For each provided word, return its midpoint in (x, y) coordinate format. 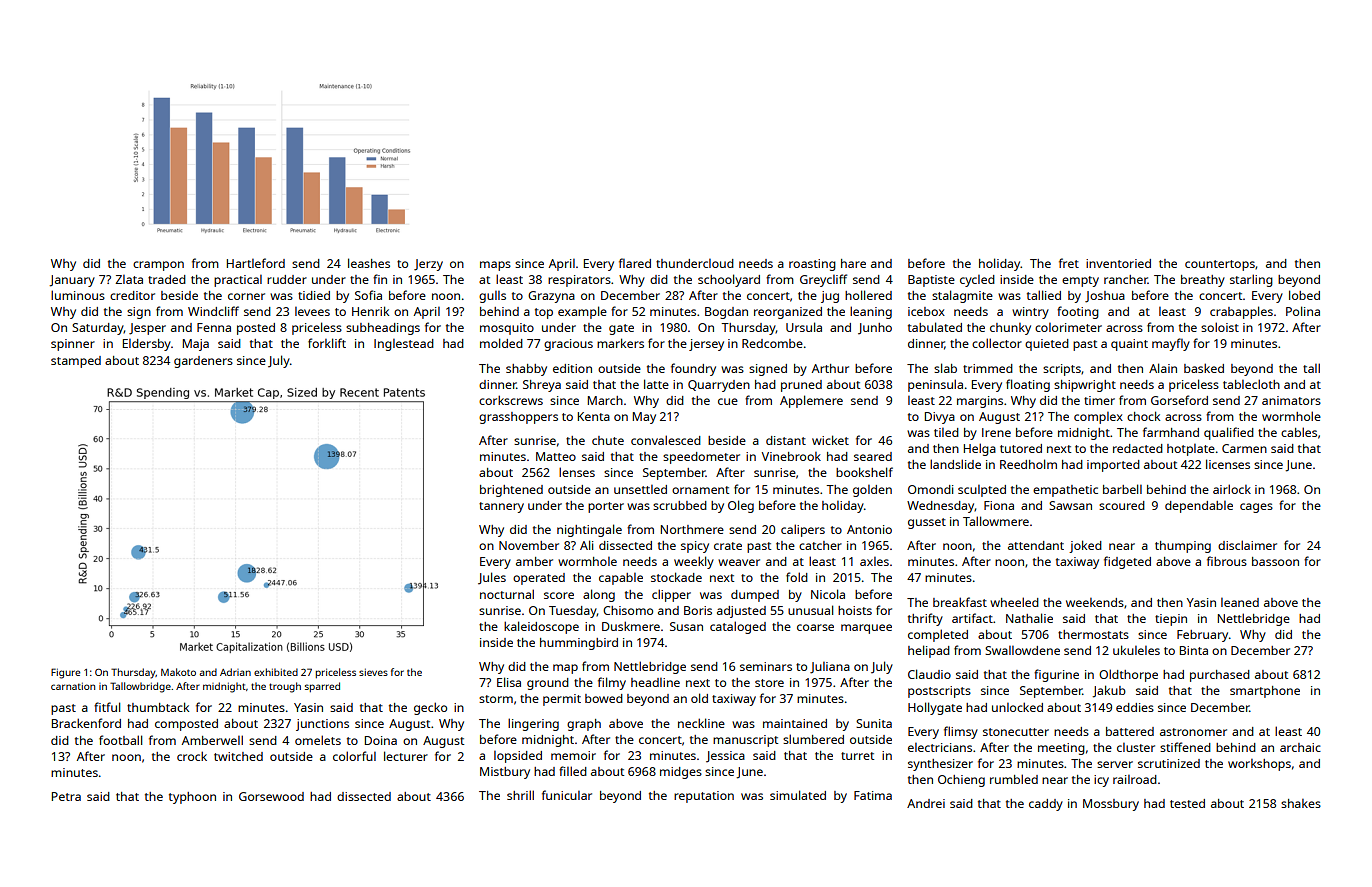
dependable (1199, 507)
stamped (76, 362)
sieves (373, 672)
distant (786, 440)
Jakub (1109, 691)
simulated (798, 795)
